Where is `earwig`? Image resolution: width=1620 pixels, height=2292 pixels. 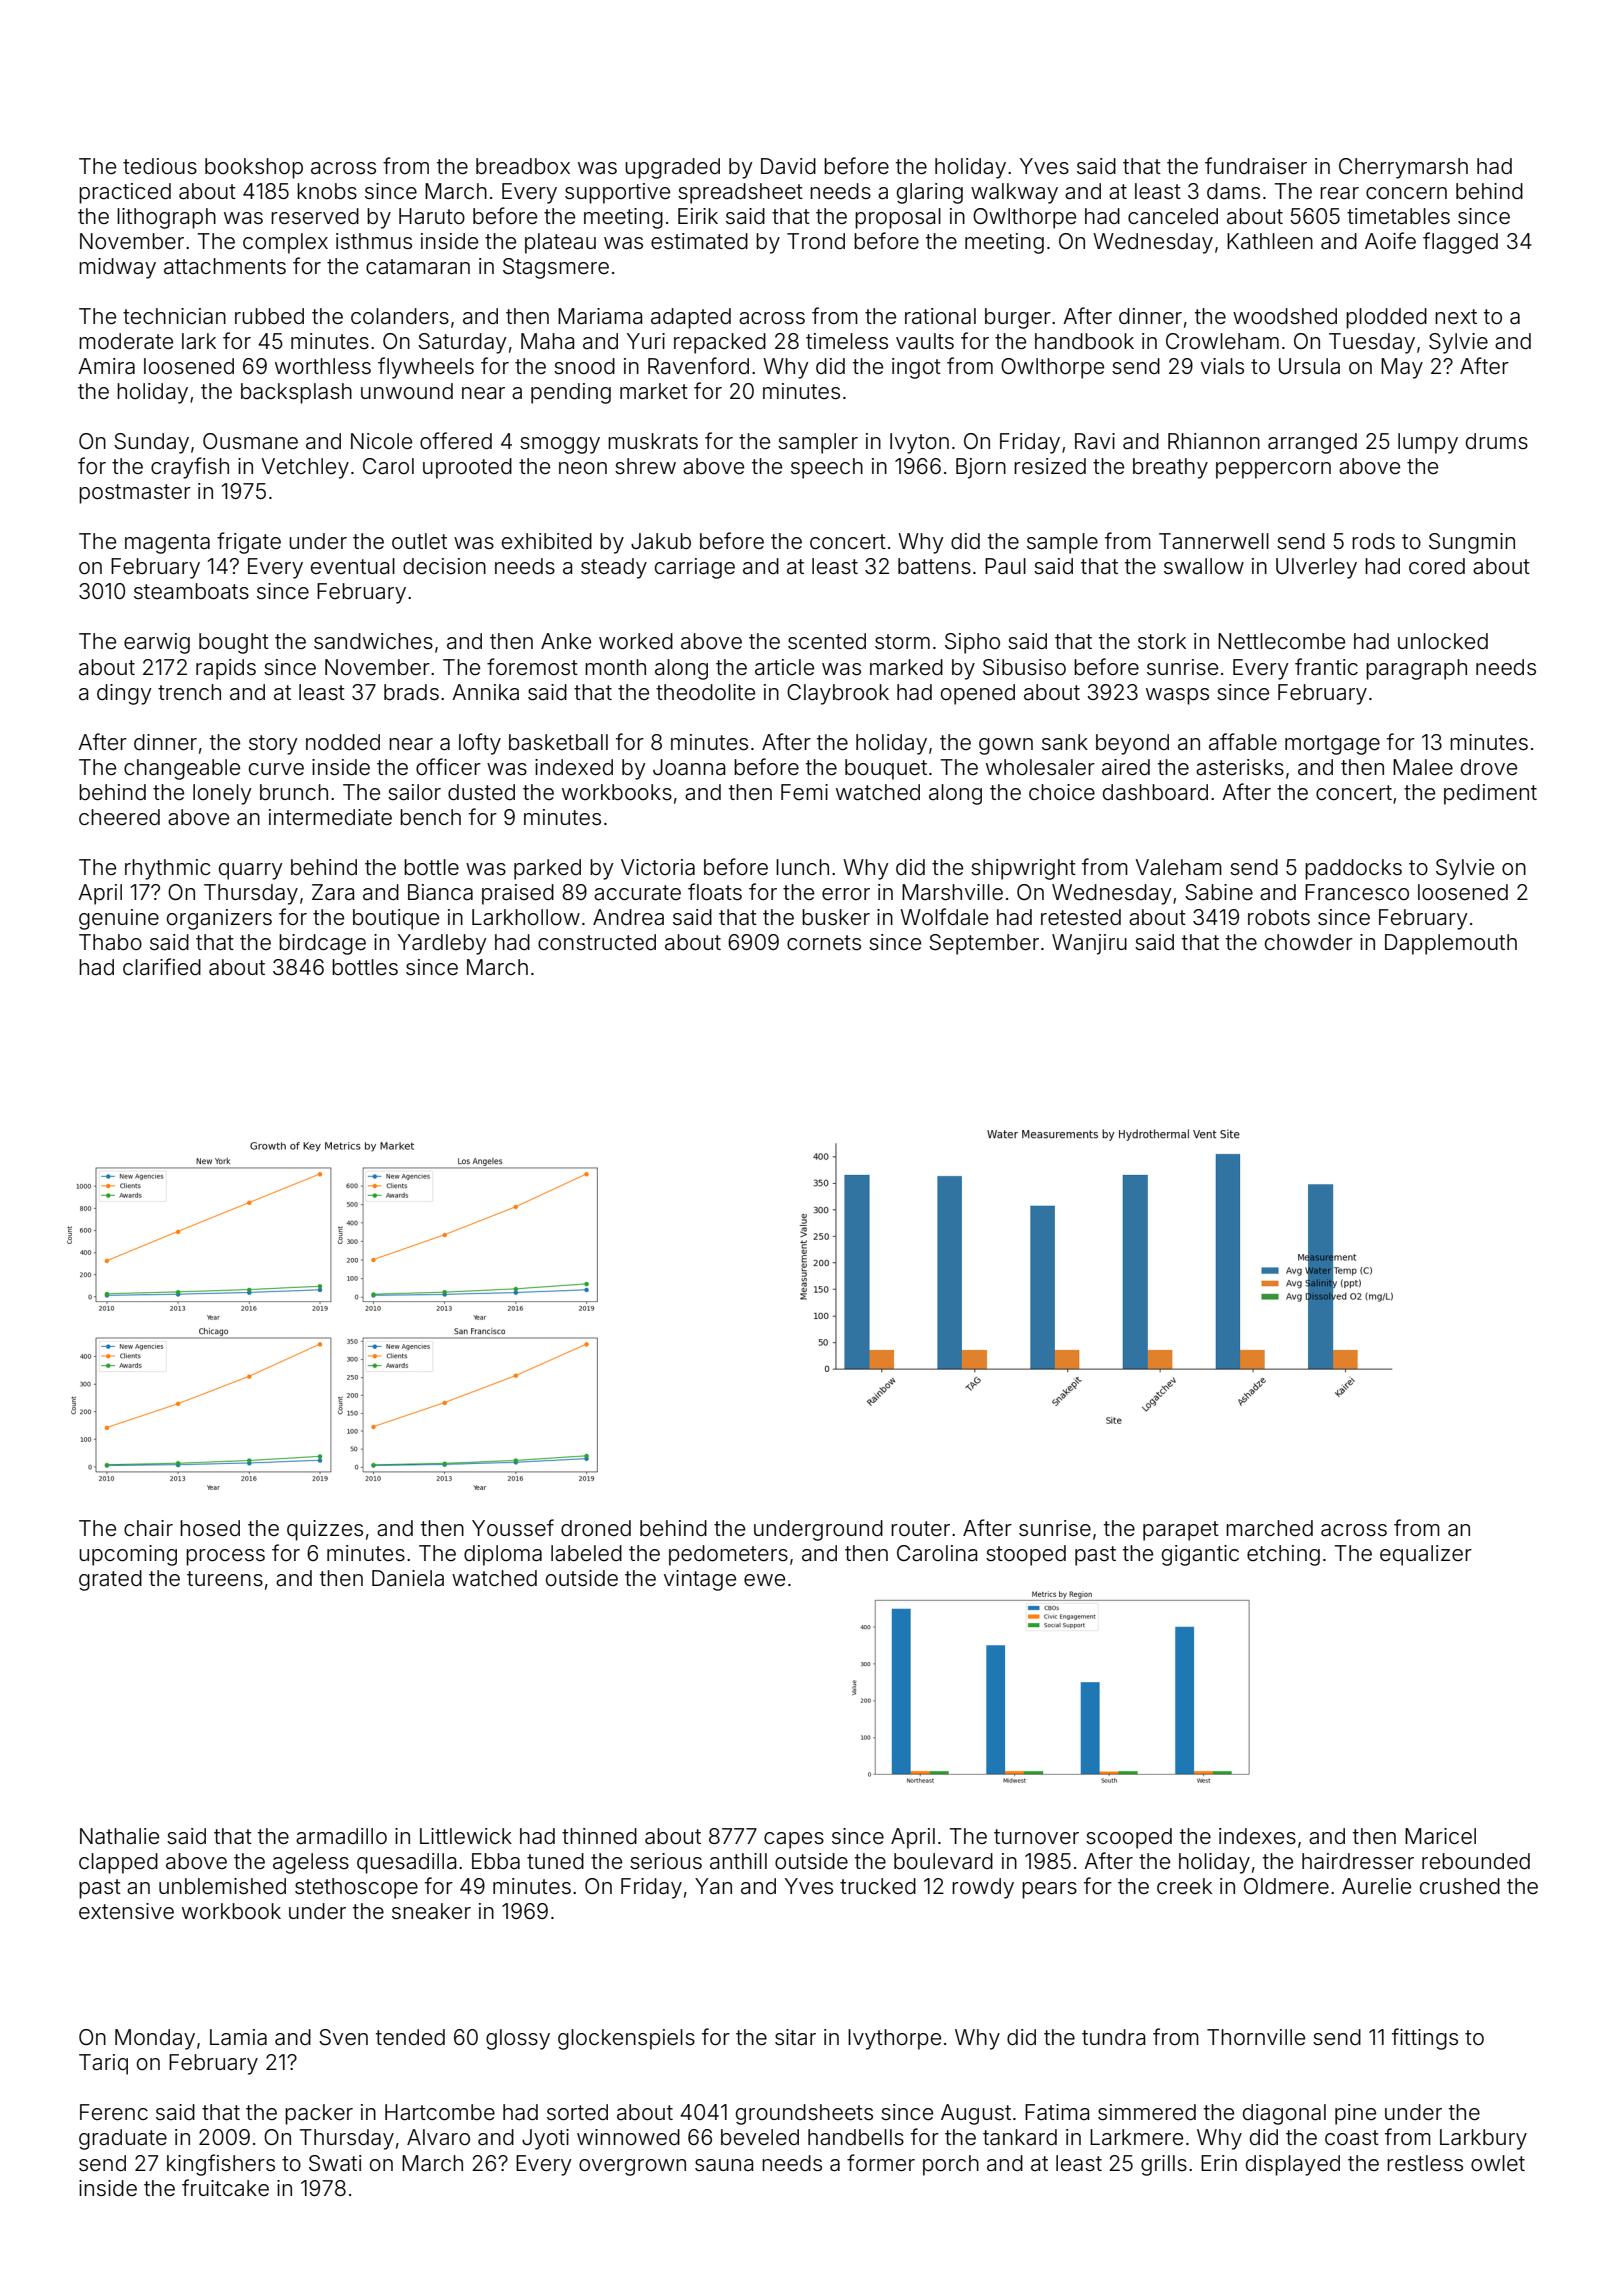 earwig is located at coordinates (157, 643).
